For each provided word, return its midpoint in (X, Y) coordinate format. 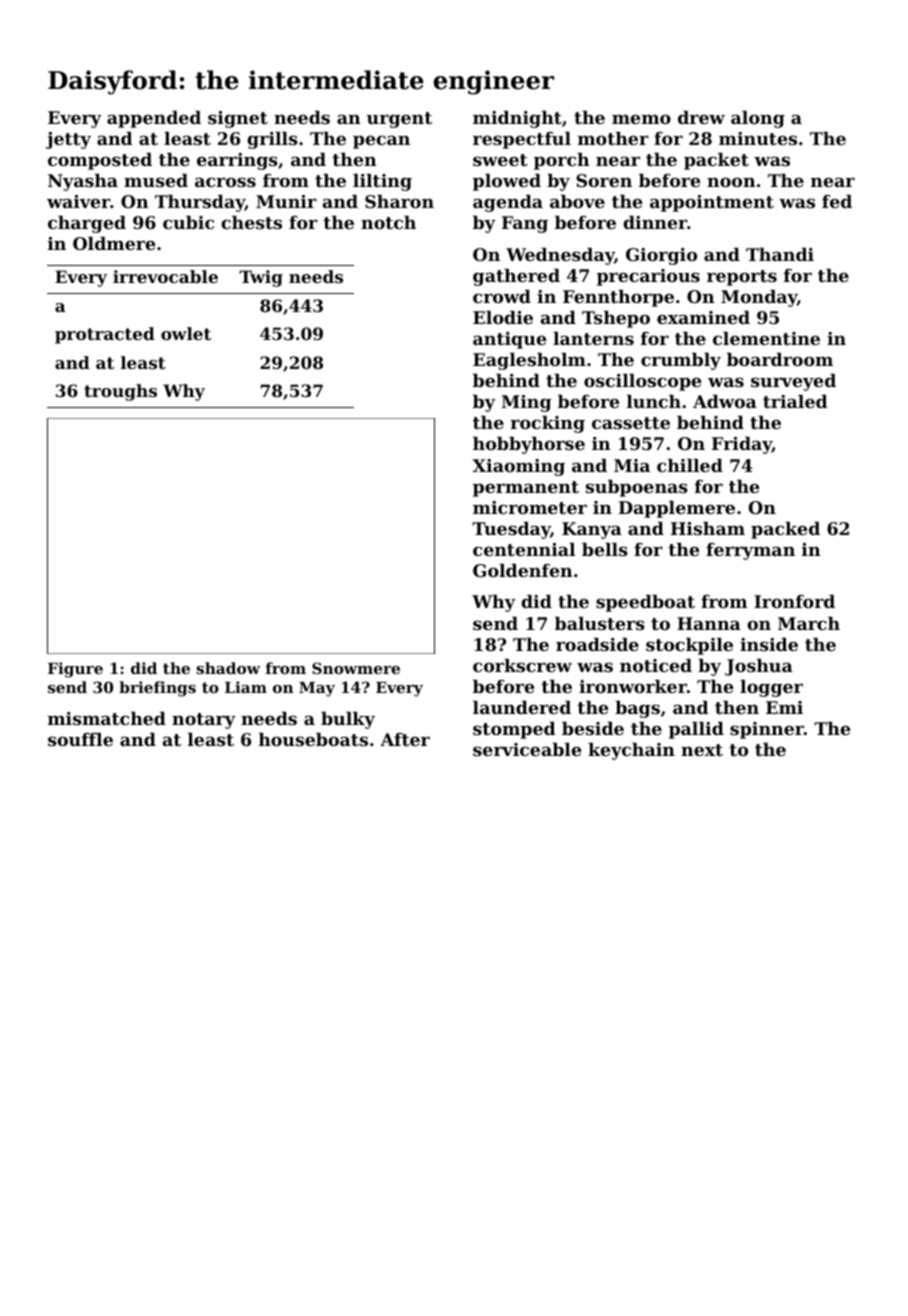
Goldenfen (523, 570)
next (702, 750)
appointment (712, 203)
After (405, 739)
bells (605, 549)
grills (272, 140)
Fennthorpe (618, 298)
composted (100, 161)
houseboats (313, 739)
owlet (186, 333)
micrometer (530, 507)
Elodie (503, 317)
